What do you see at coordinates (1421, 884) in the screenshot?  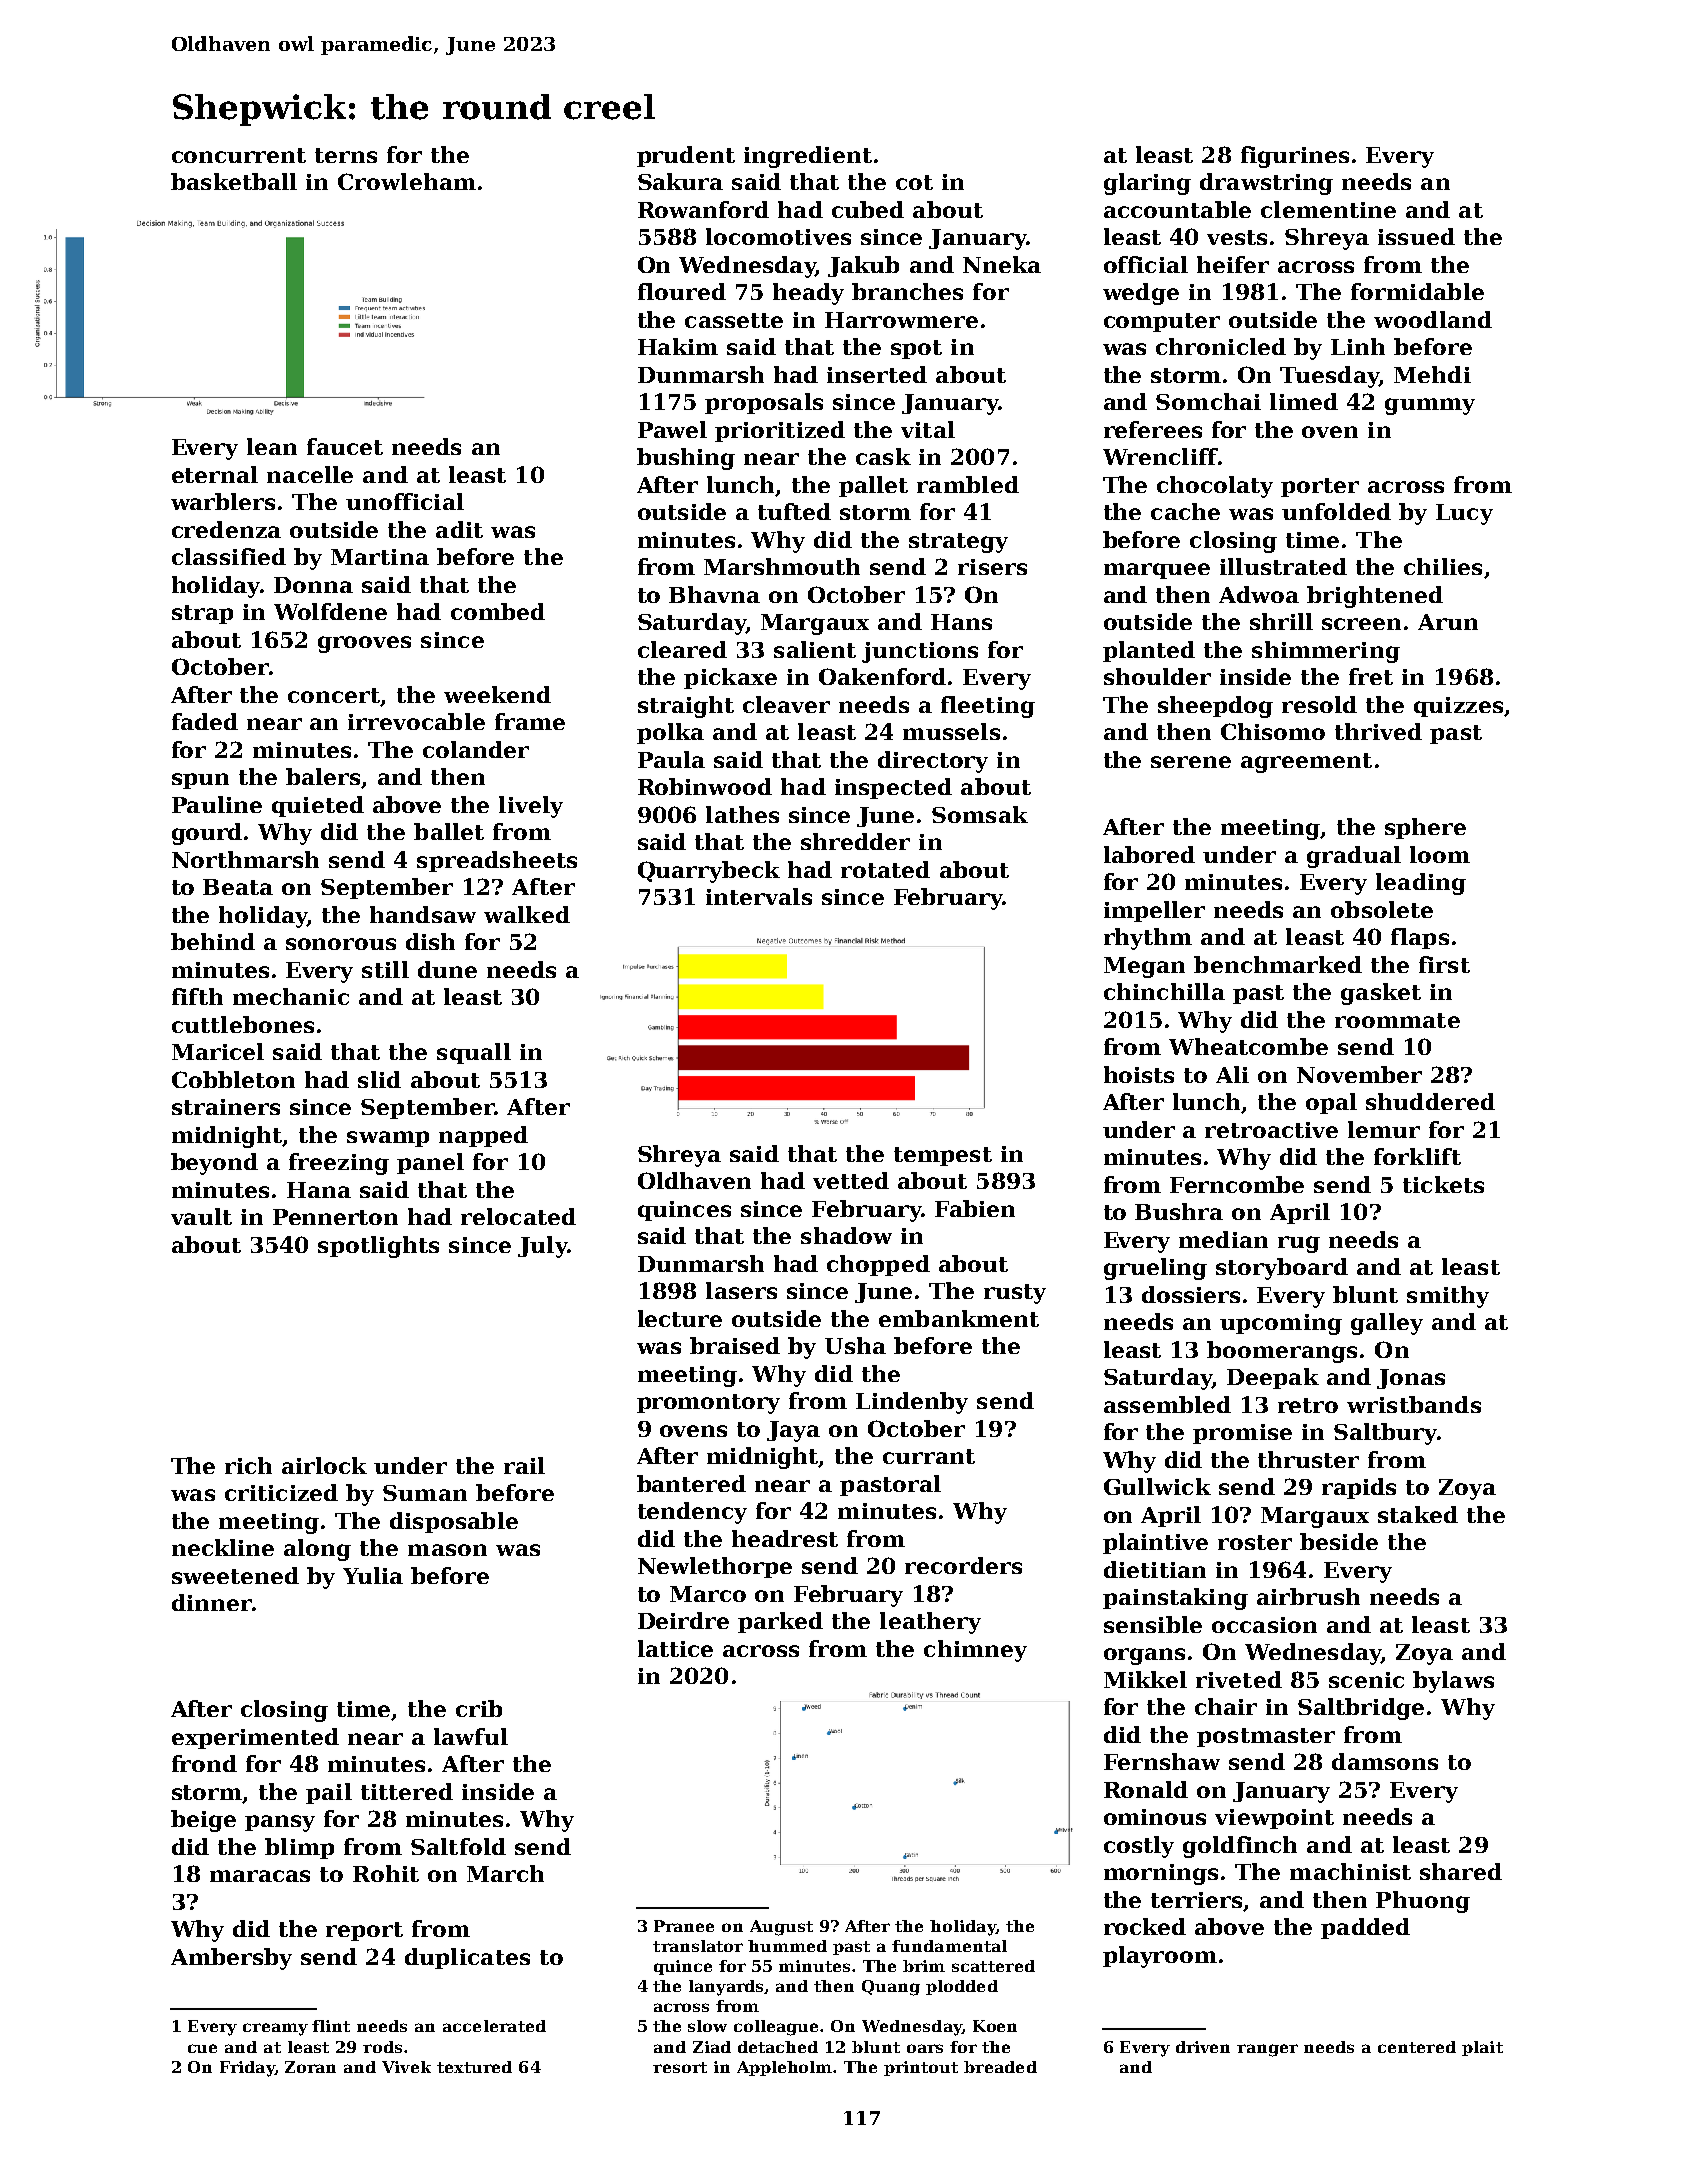 I see `leading` at bounding box center [1421, 884].
